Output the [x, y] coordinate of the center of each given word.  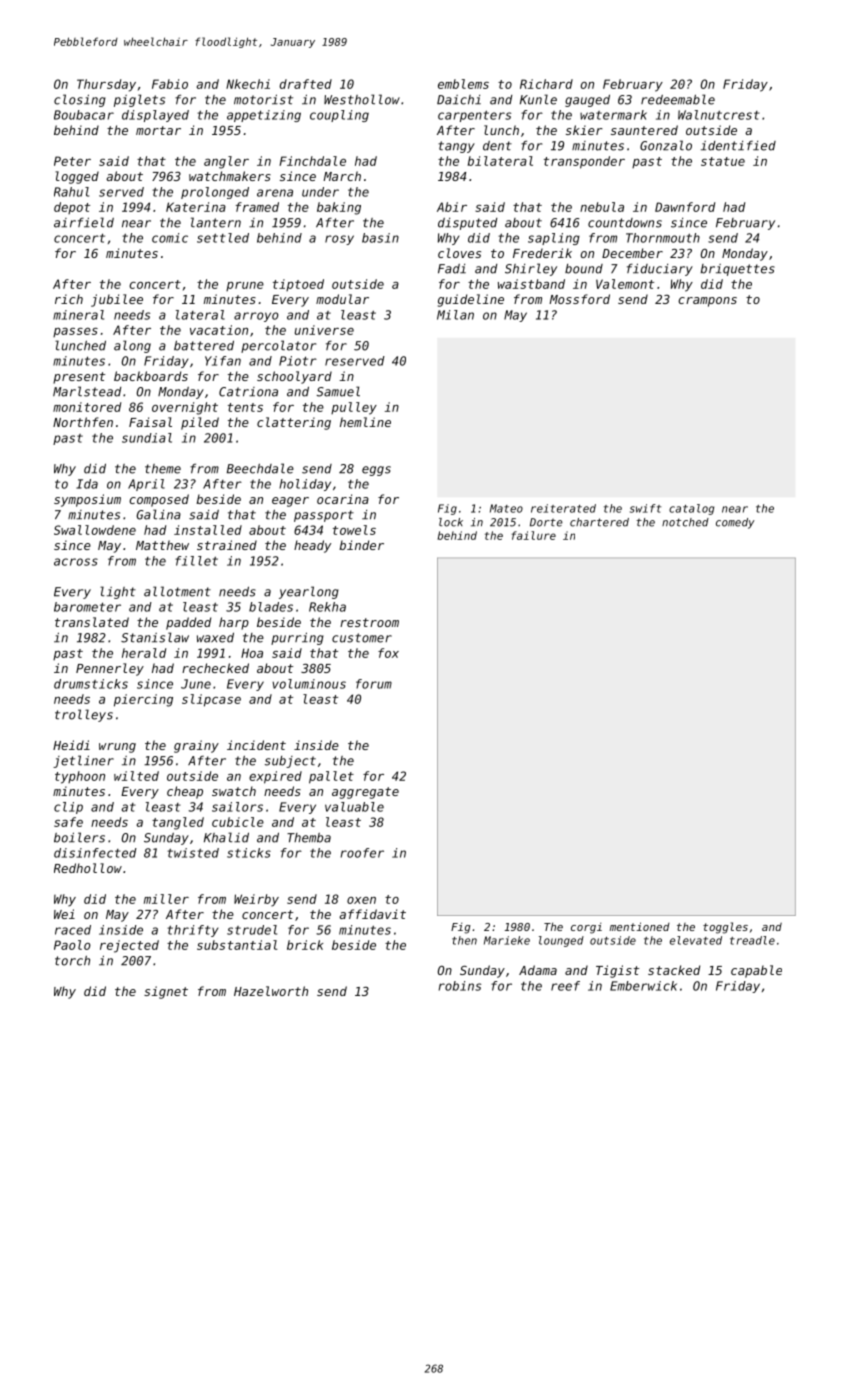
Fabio [170, 84]
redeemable [678, 99]
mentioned [640, 926]
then [464, 940]
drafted [306, 84]
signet [166, 992]
